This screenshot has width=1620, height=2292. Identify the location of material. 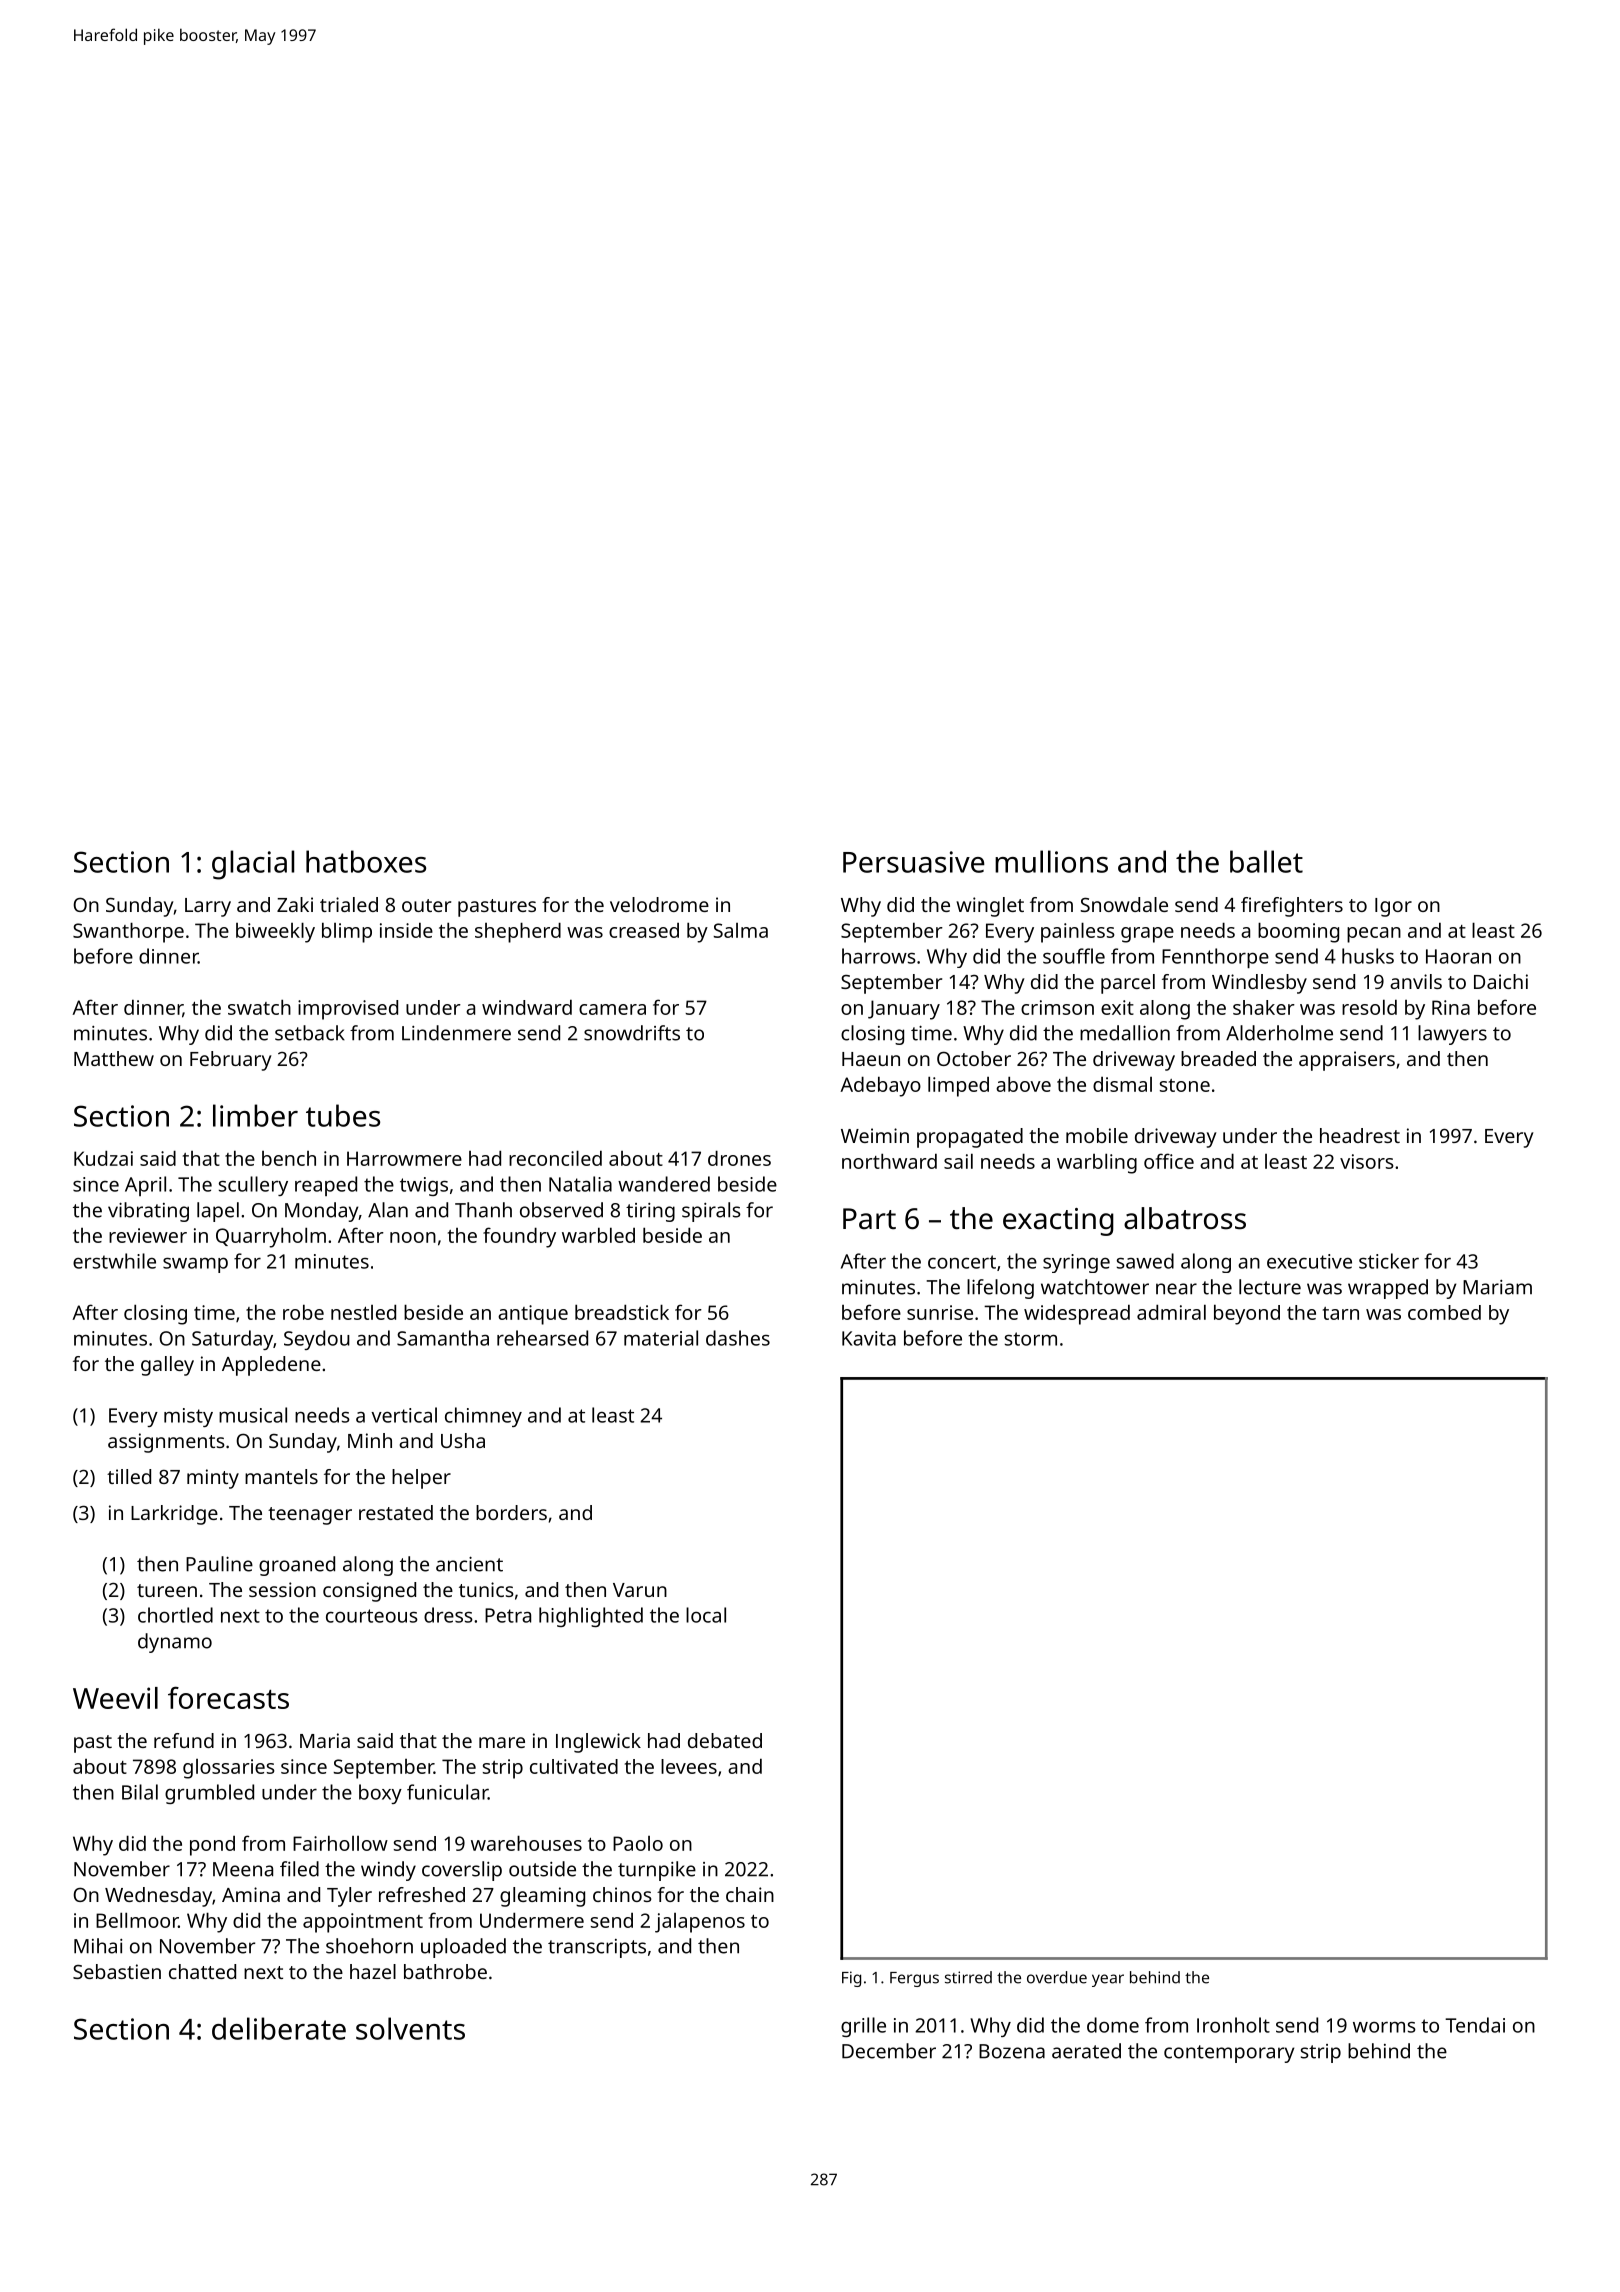
(661, 1338).
